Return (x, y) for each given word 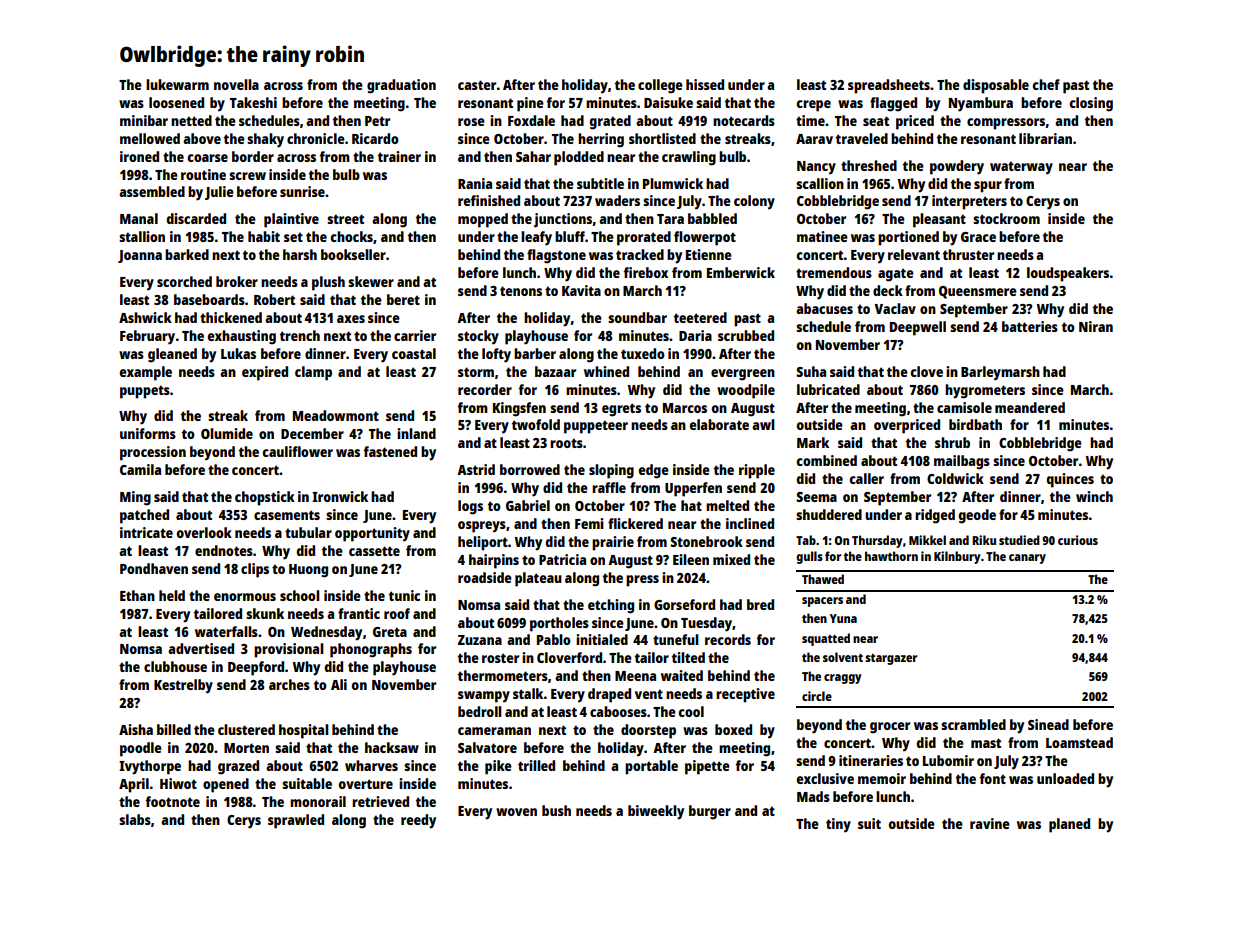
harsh (300, 254)
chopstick (265, 498)
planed (1069, 825)
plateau (538, 579)
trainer (399, 156)
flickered (635, 523)
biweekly (656, 812)
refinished (489, 200)
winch (1094, 496)
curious (1078, 540)
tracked (640, 254)
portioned (908, 238)
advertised (201, 648)
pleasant (939, 220)
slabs (135, 819)
